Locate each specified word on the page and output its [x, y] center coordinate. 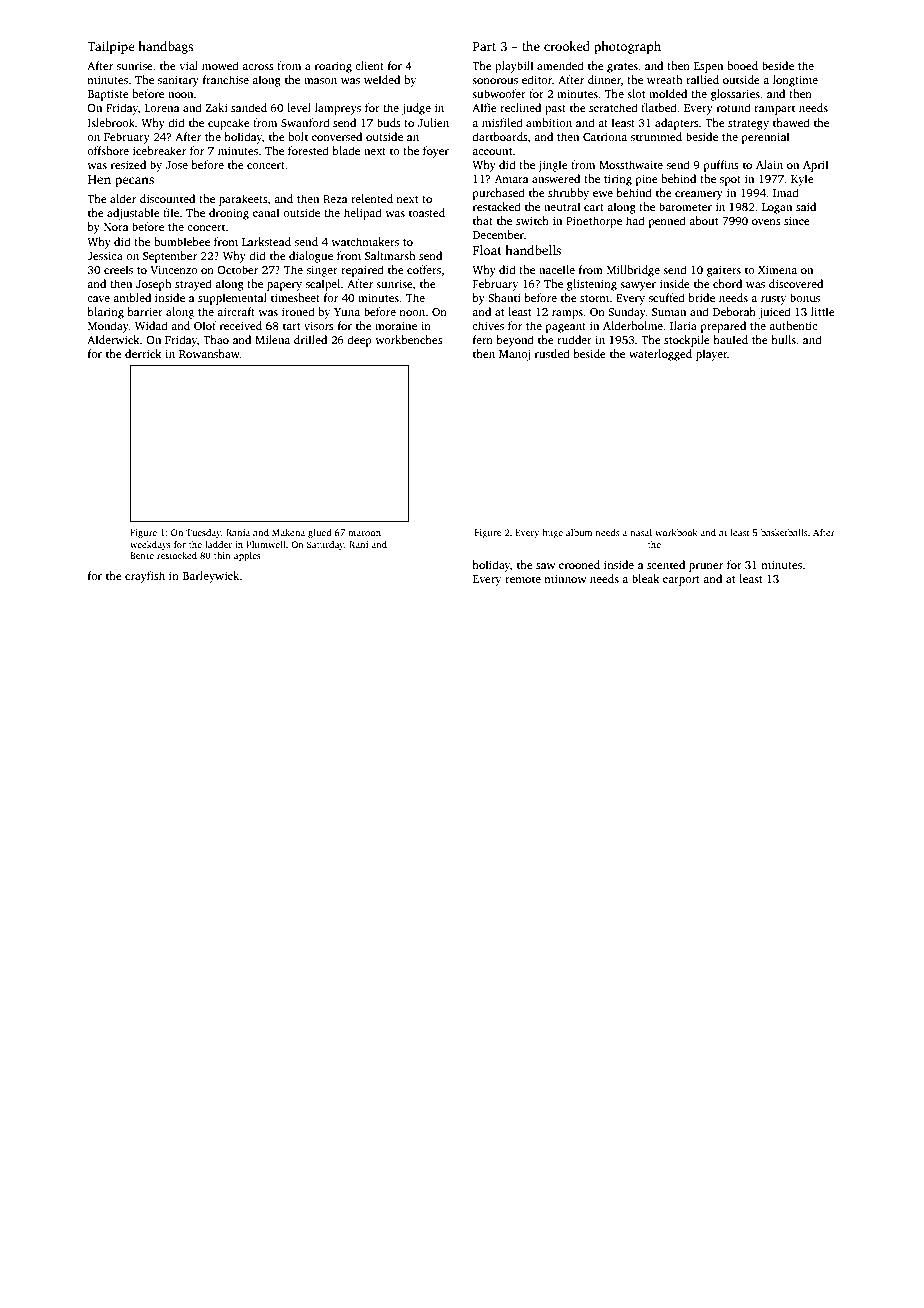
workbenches [409, 339]
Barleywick [211, 577]
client [369, 65]
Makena [288, 532]
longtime [795, 81]
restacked [497, 206]
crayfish [145, 577]
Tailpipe [111, 47]
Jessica [105, 256]
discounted [167, 198]
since [797, 220]
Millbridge [633, 271]
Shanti [504, 297]
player [712, 355]
